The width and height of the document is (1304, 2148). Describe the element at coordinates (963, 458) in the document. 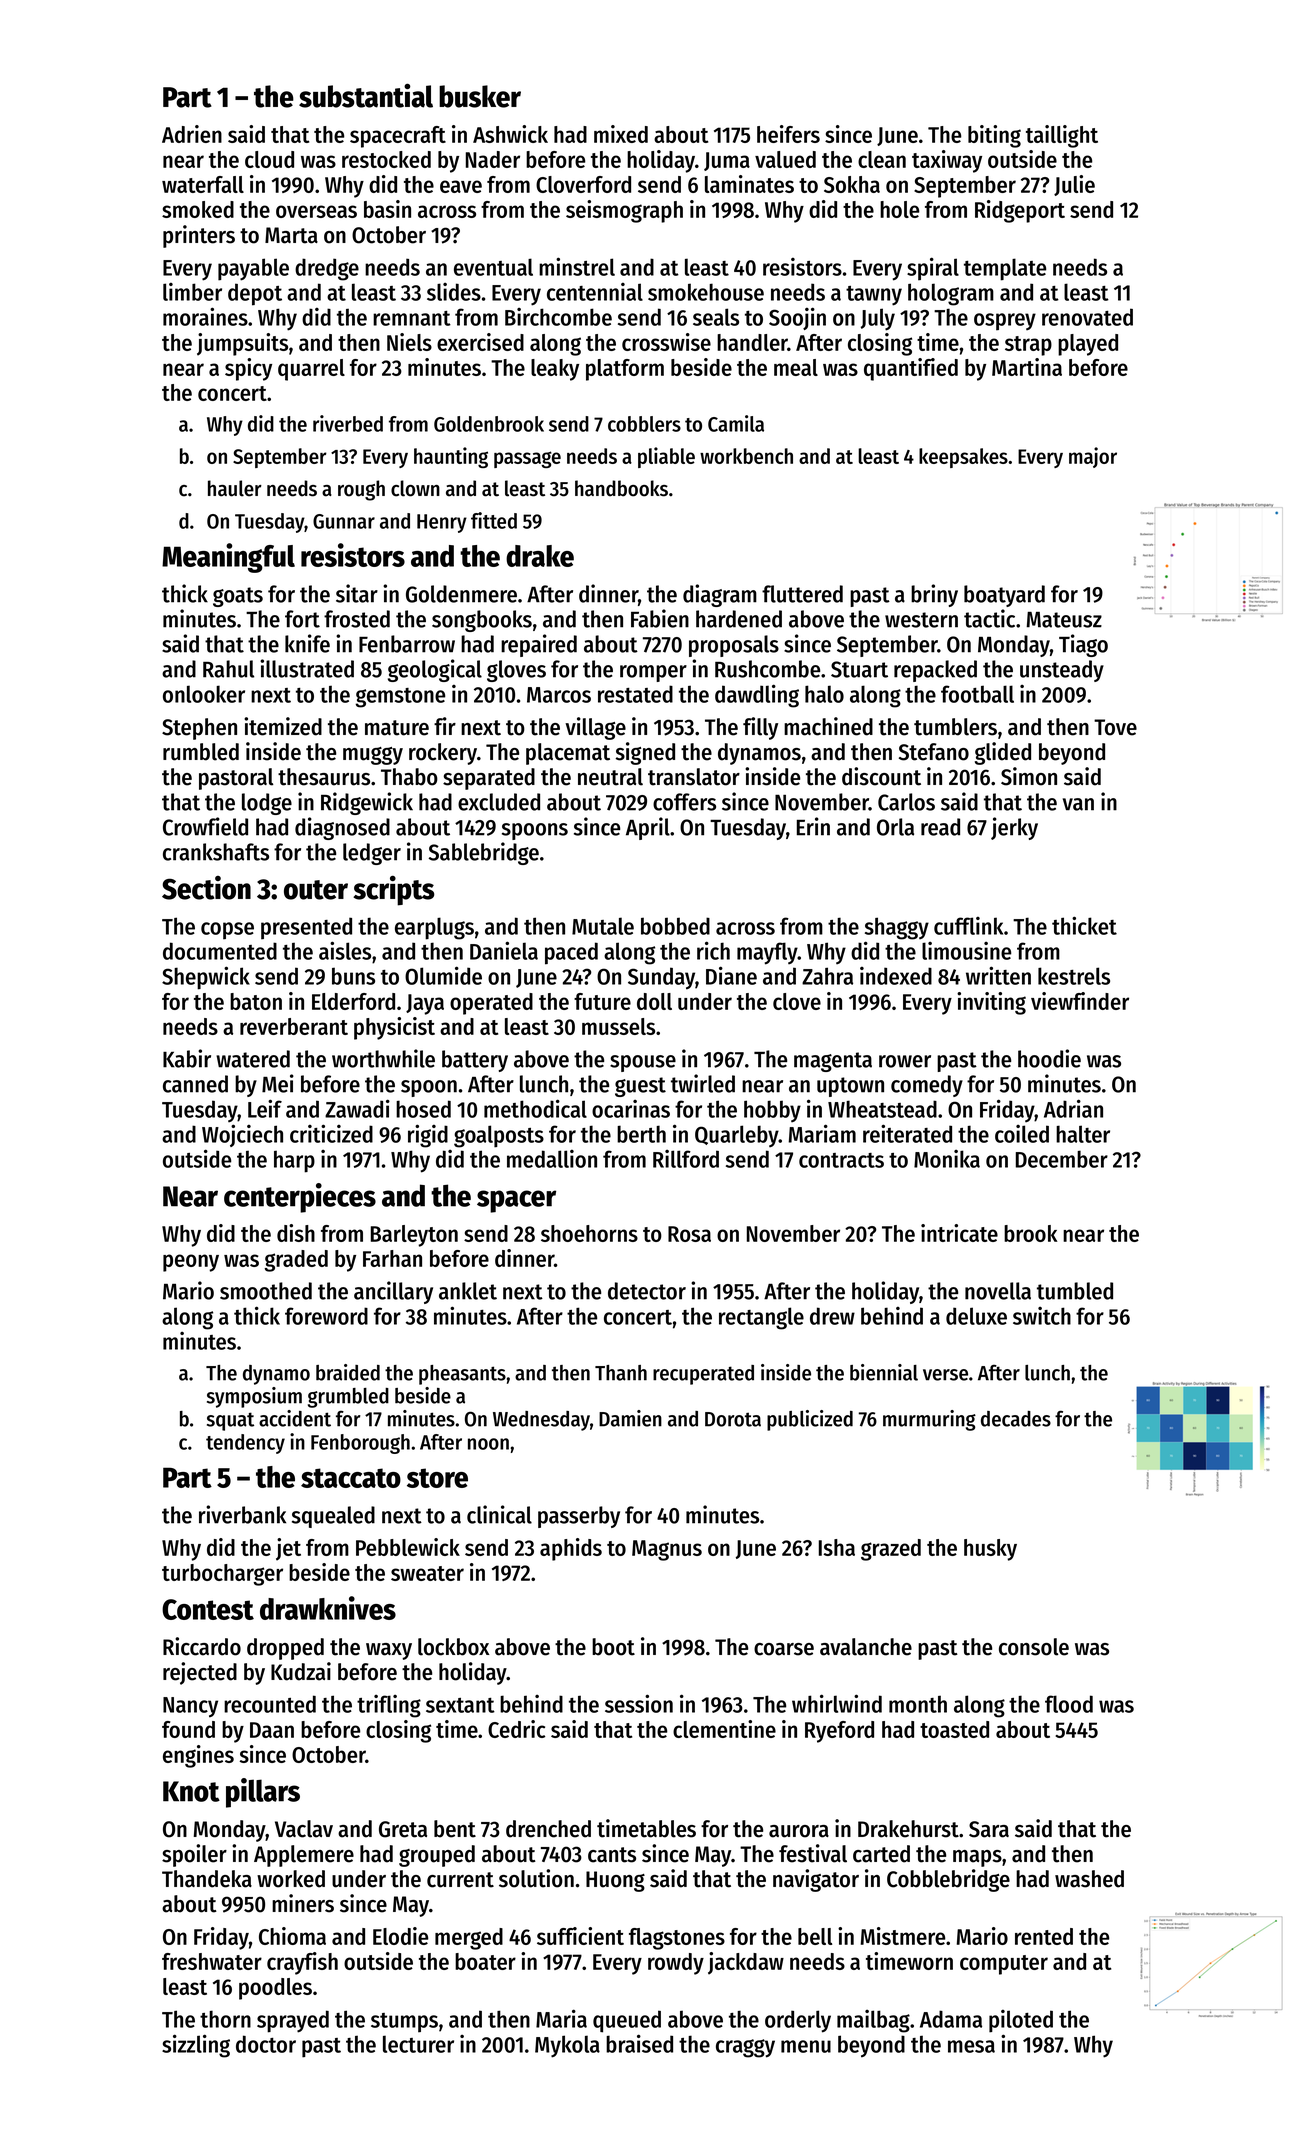

I see `keepsakes` at that location.
